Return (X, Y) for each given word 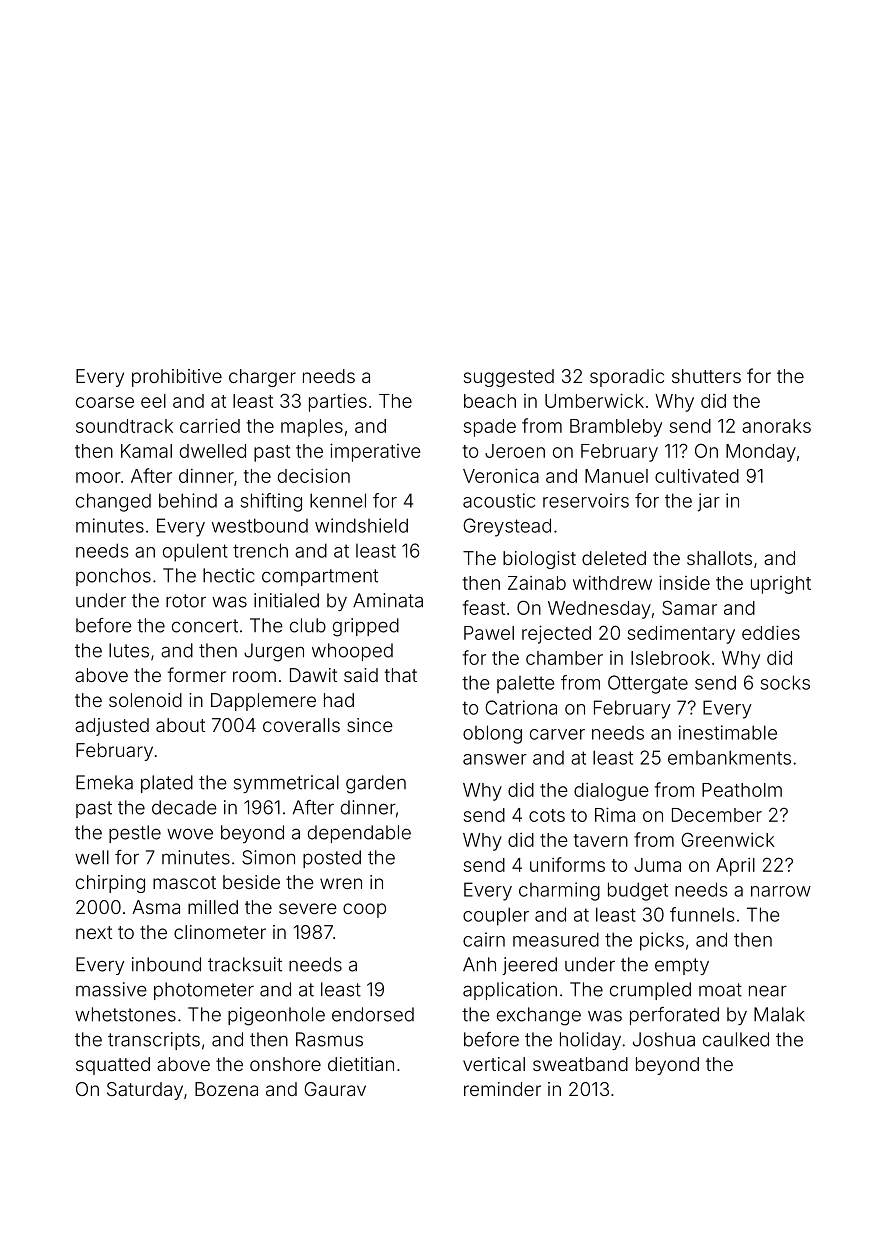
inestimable (728, 732)
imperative (375, 452)
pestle (135, 834)
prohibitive (177, 378)
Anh (479, 964)
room (254, 676)
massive (111, 989)
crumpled (650, 991)
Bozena (226, 1089)
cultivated (697, 476)
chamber (564, 658)
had (339, 700)
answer (495, 759)
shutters (706, 376)
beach (490, 401)
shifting (271, 502)
